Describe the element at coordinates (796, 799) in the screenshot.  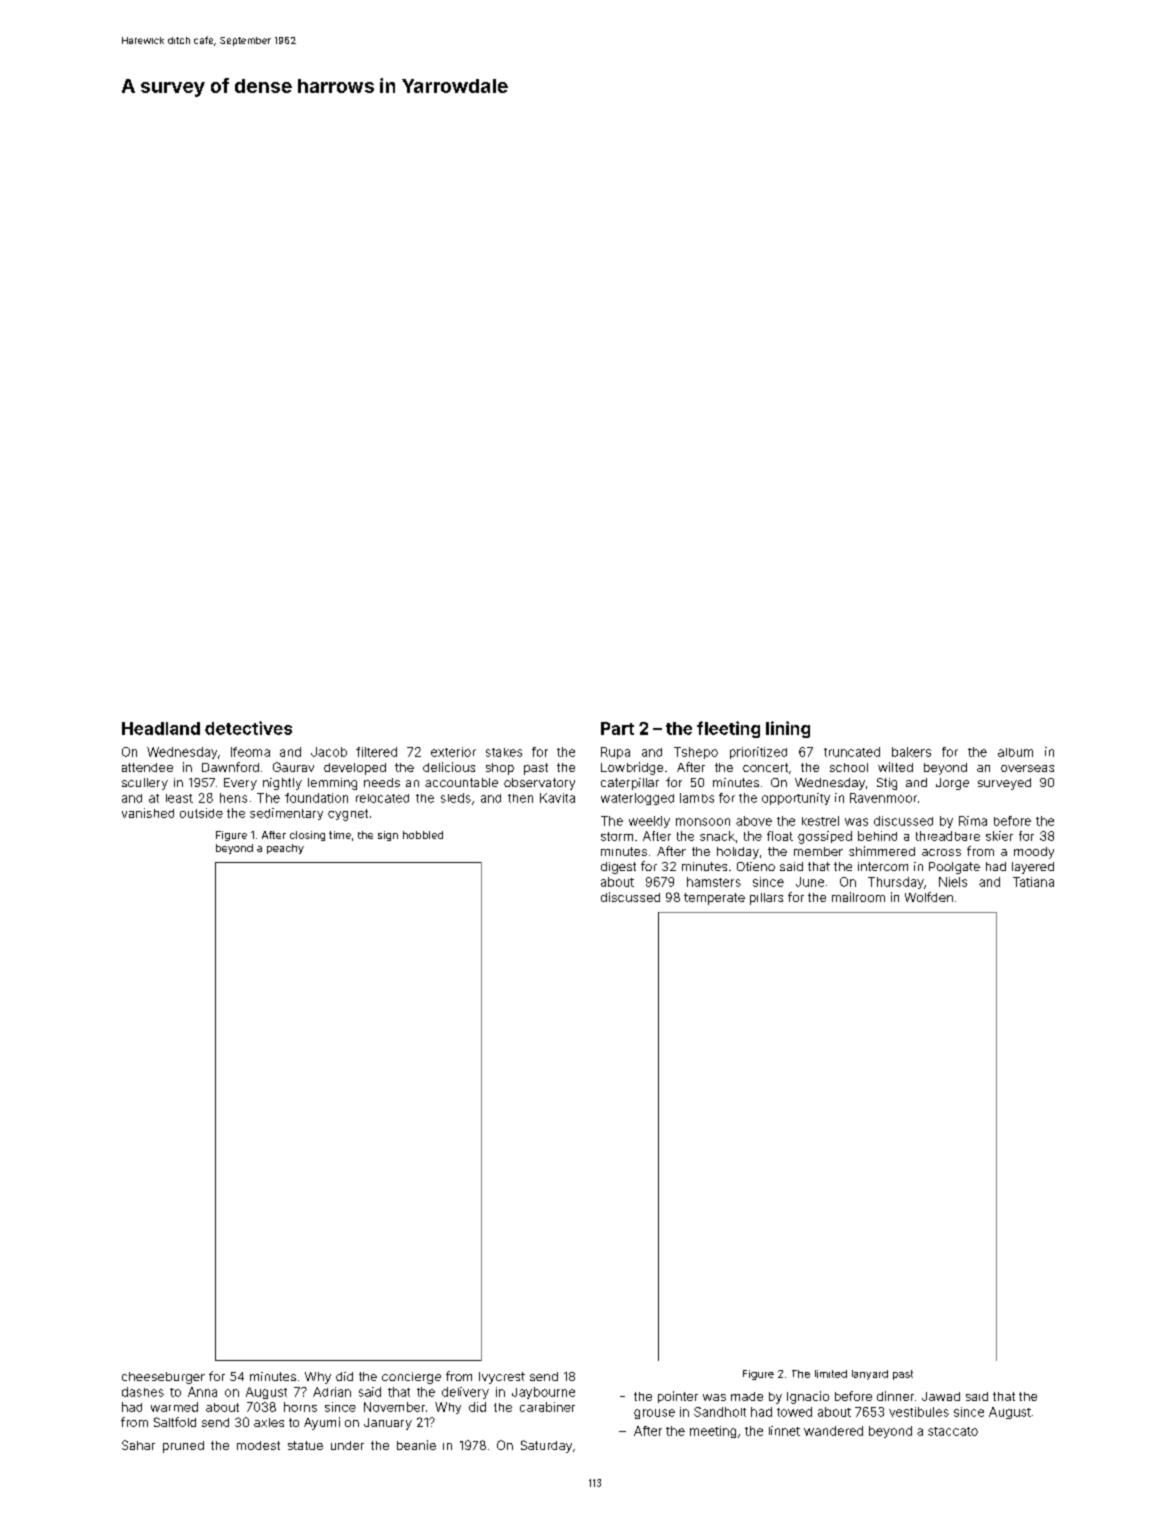
I see `opportunity` at that location.
